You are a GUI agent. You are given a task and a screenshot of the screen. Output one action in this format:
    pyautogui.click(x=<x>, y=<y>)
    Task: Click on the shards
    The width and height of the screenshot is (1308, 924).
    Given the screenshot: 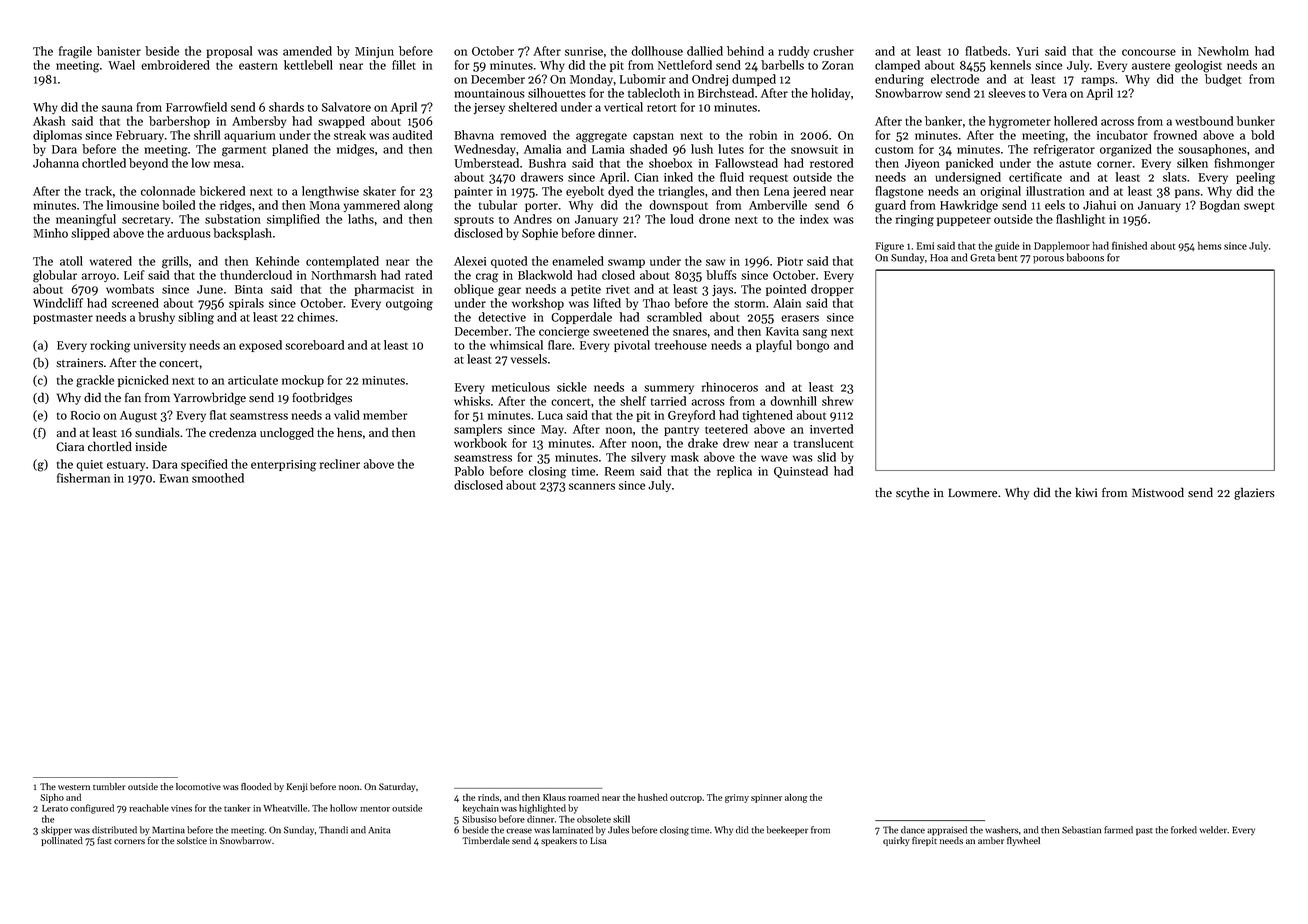 What is the action you would take?
    pyautogui.click(x=286, y=107)
